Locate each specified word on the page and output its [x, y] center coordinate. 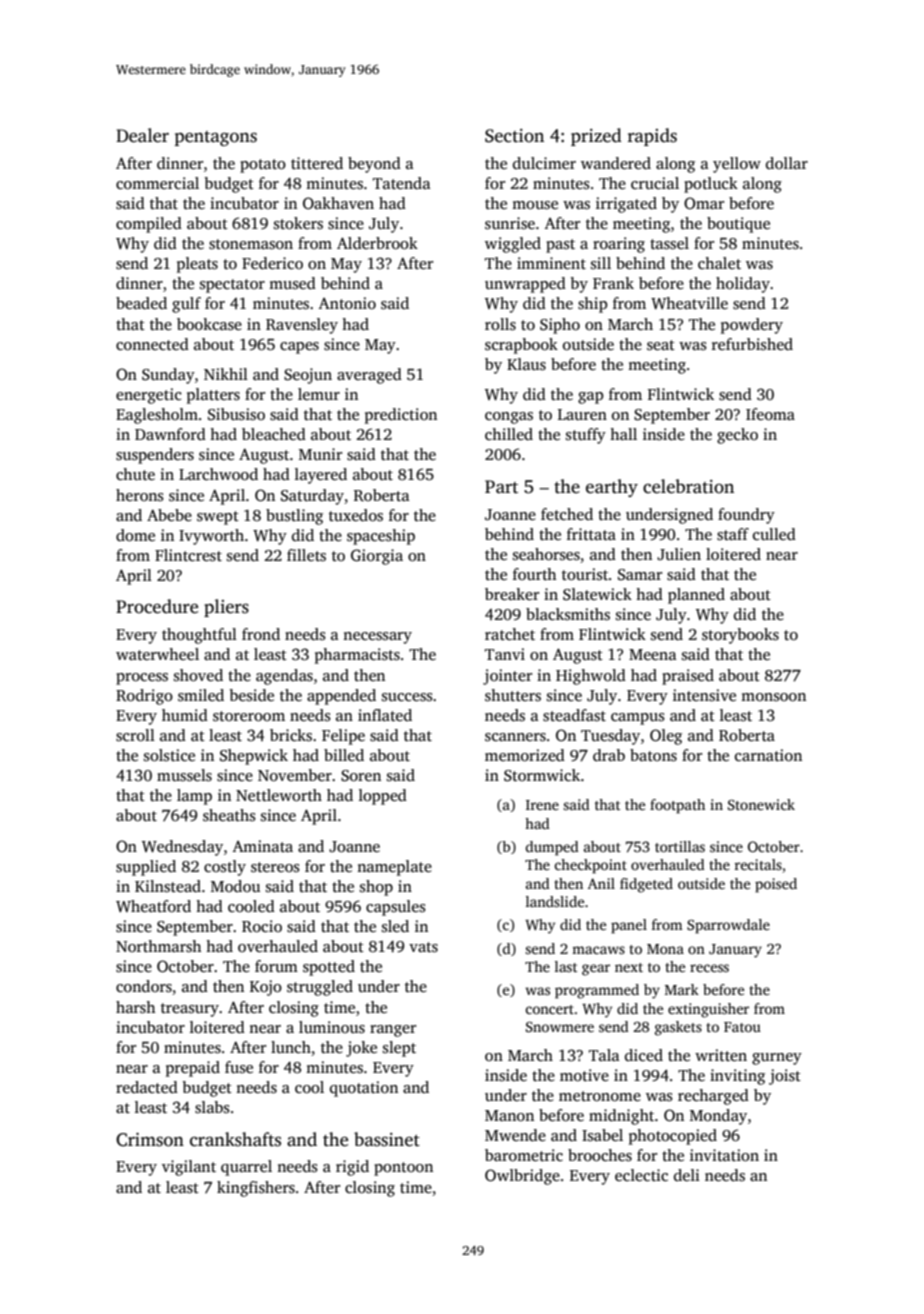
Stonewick [761, 804]
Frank [613, 283]
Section [514, 136]
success [407, 697]
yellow [737, 165]
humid [185, 715]
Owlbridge [522, 1177]
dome [135, 535]
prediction [401, 416]
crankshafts [235, 1139]
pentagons [216, 138]
